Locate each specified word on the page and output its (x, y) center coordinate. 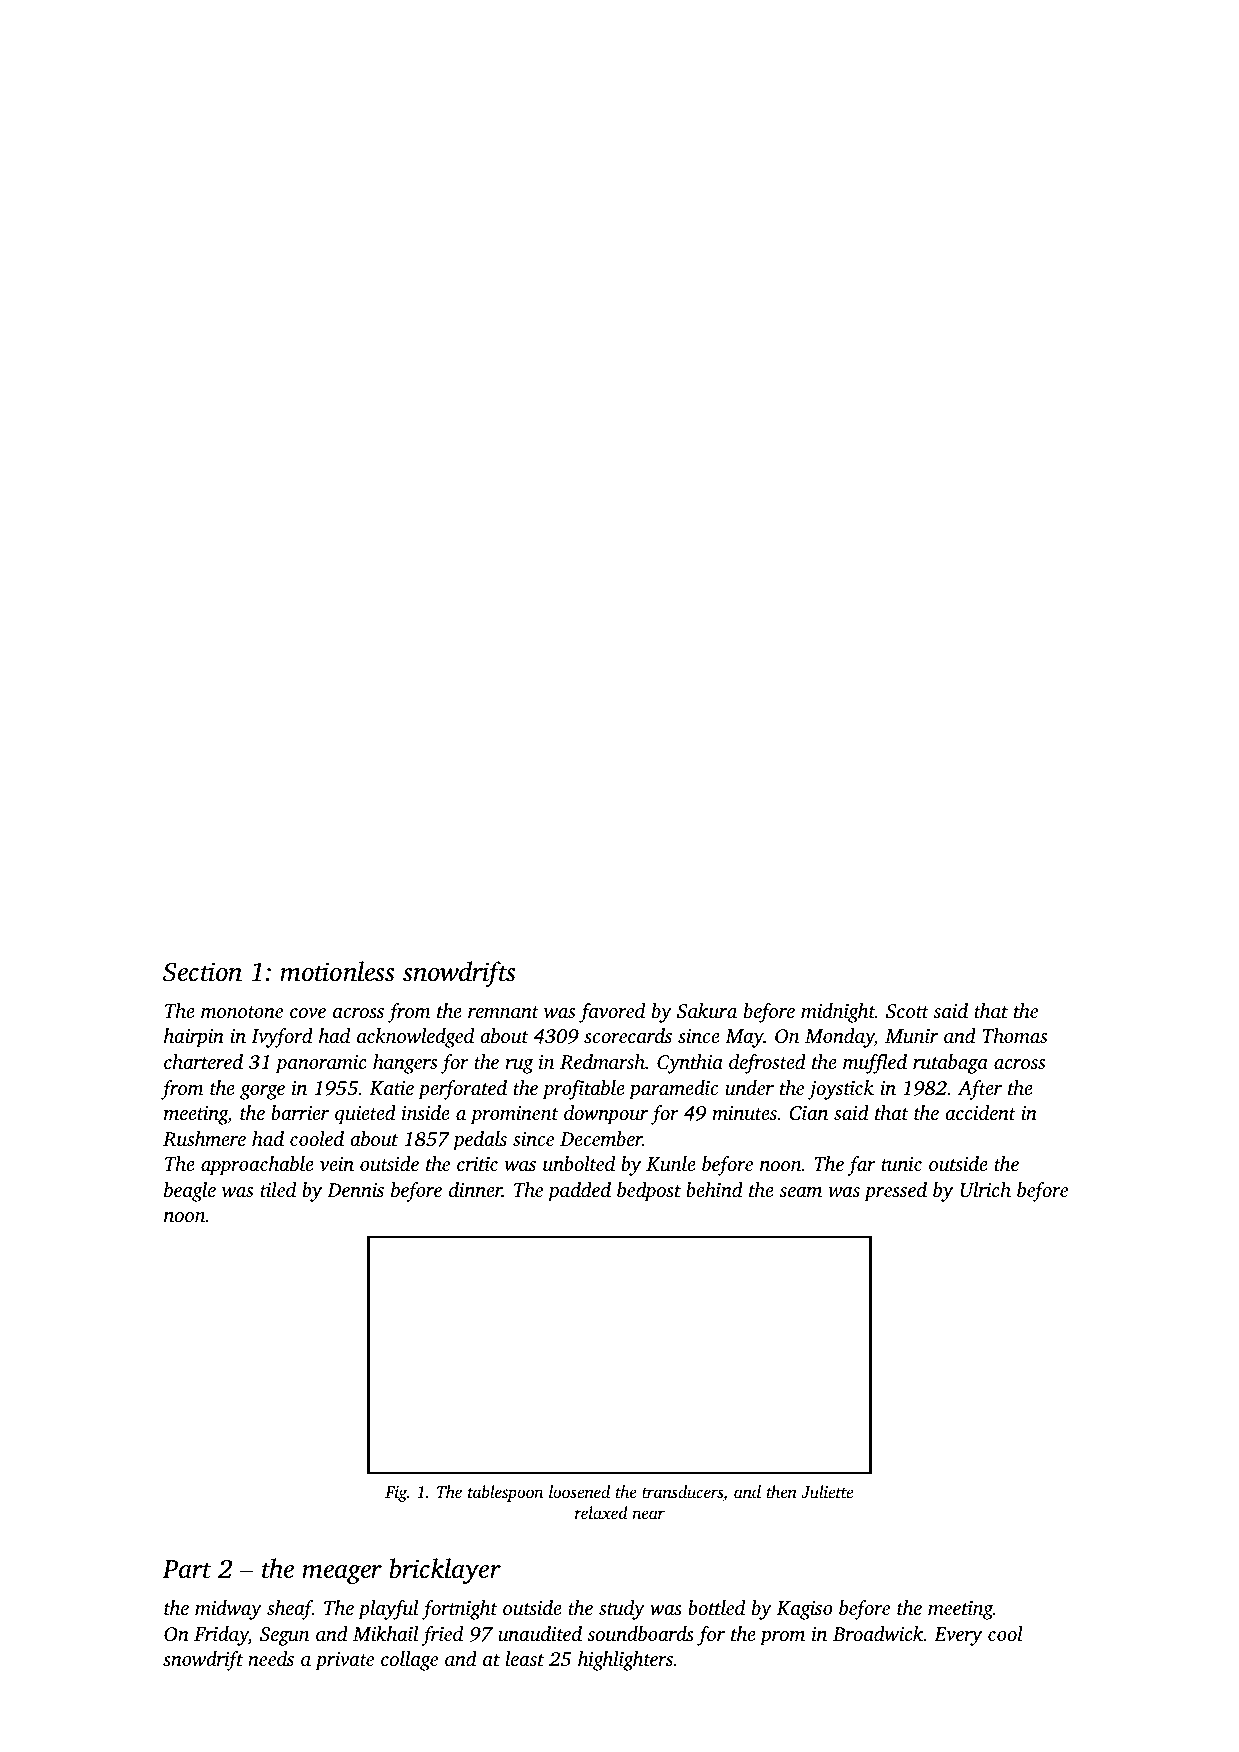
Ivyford (282, 1038)
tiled (278, 1189)
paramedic (673, 1090)
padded (579, 1192)
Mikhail (385, 1633)
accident (980, 1112)
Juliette (827, 1492)
